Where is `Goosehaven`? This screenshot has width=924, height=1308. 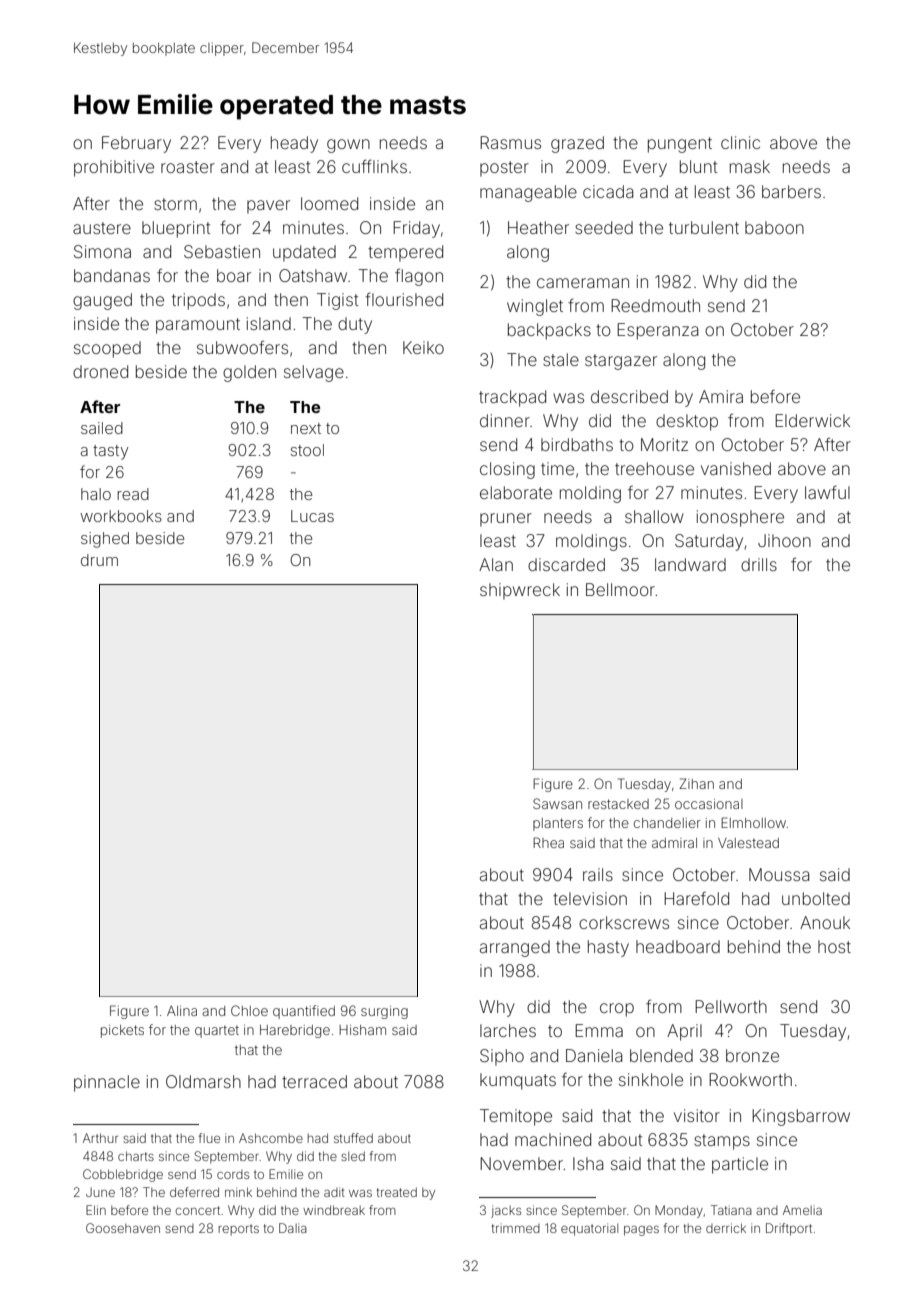
Goosehaven is located at coordinates (123, 1228).
